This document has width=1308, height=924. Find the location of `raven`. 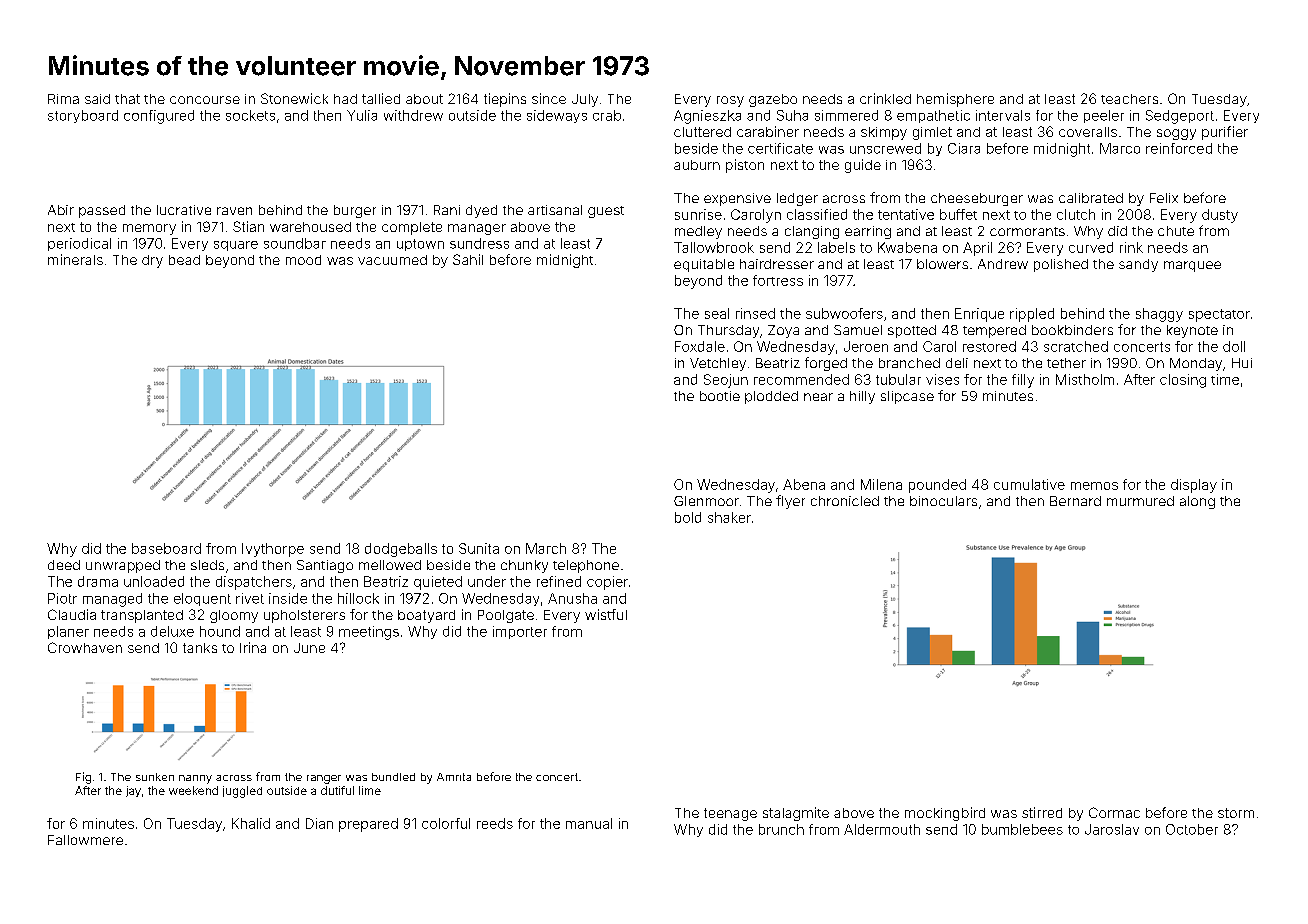

raven is located at coordinates (234, 211).
